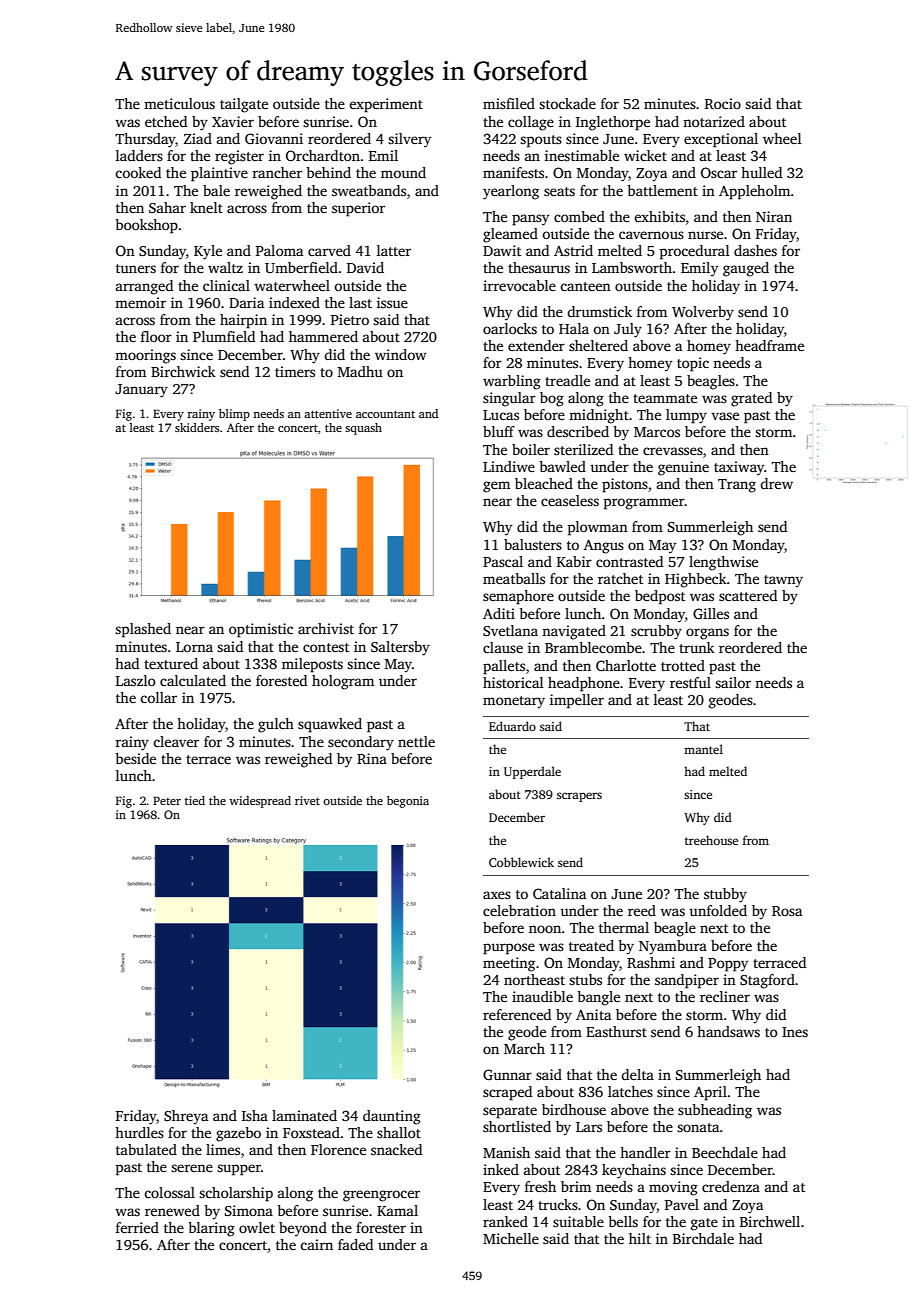  I want to click on Birchdale, so click(703, 1238).
